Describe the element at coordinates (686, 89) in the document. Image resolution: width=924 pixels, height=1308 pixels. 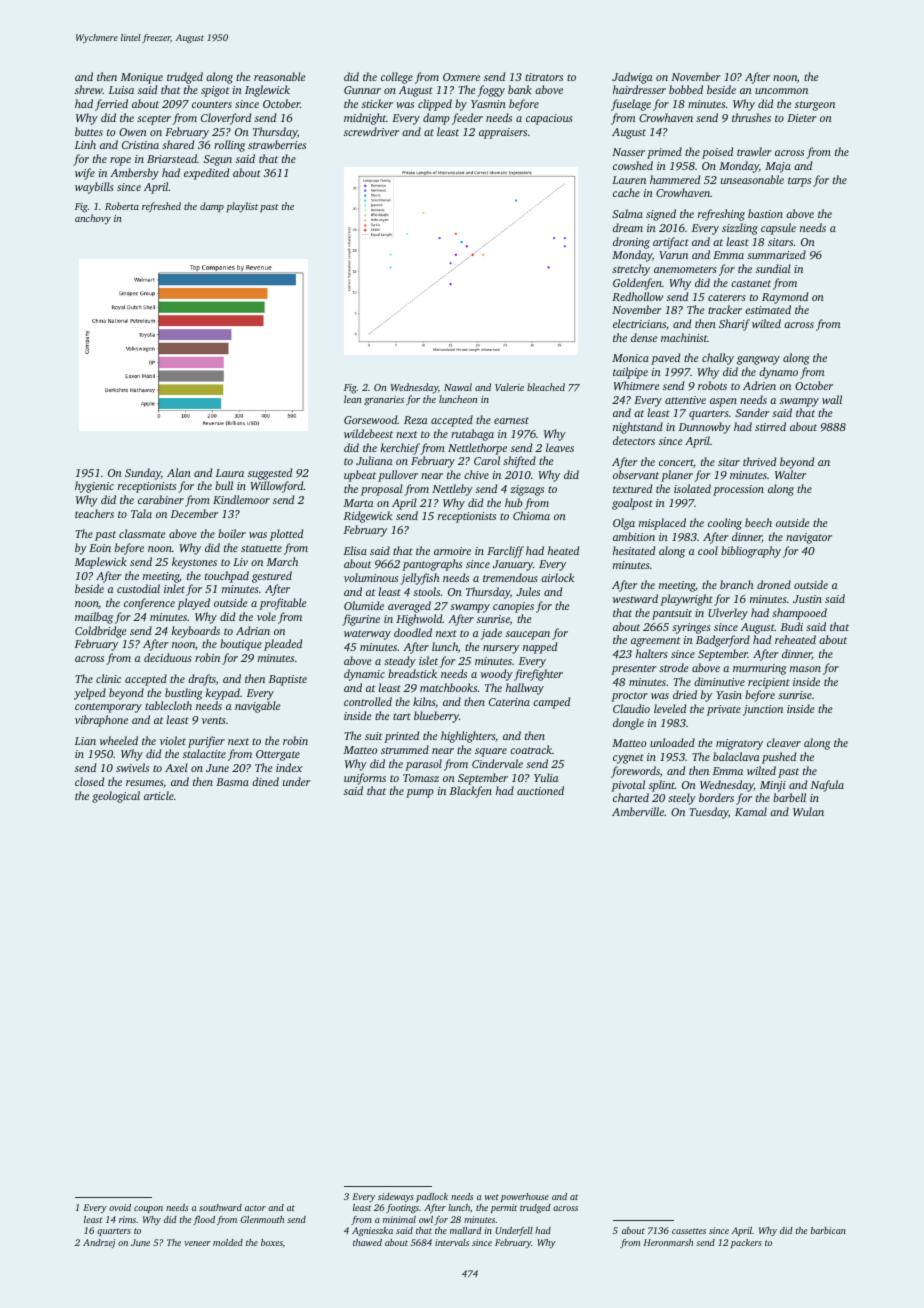
I see `bobbed` at that location.
